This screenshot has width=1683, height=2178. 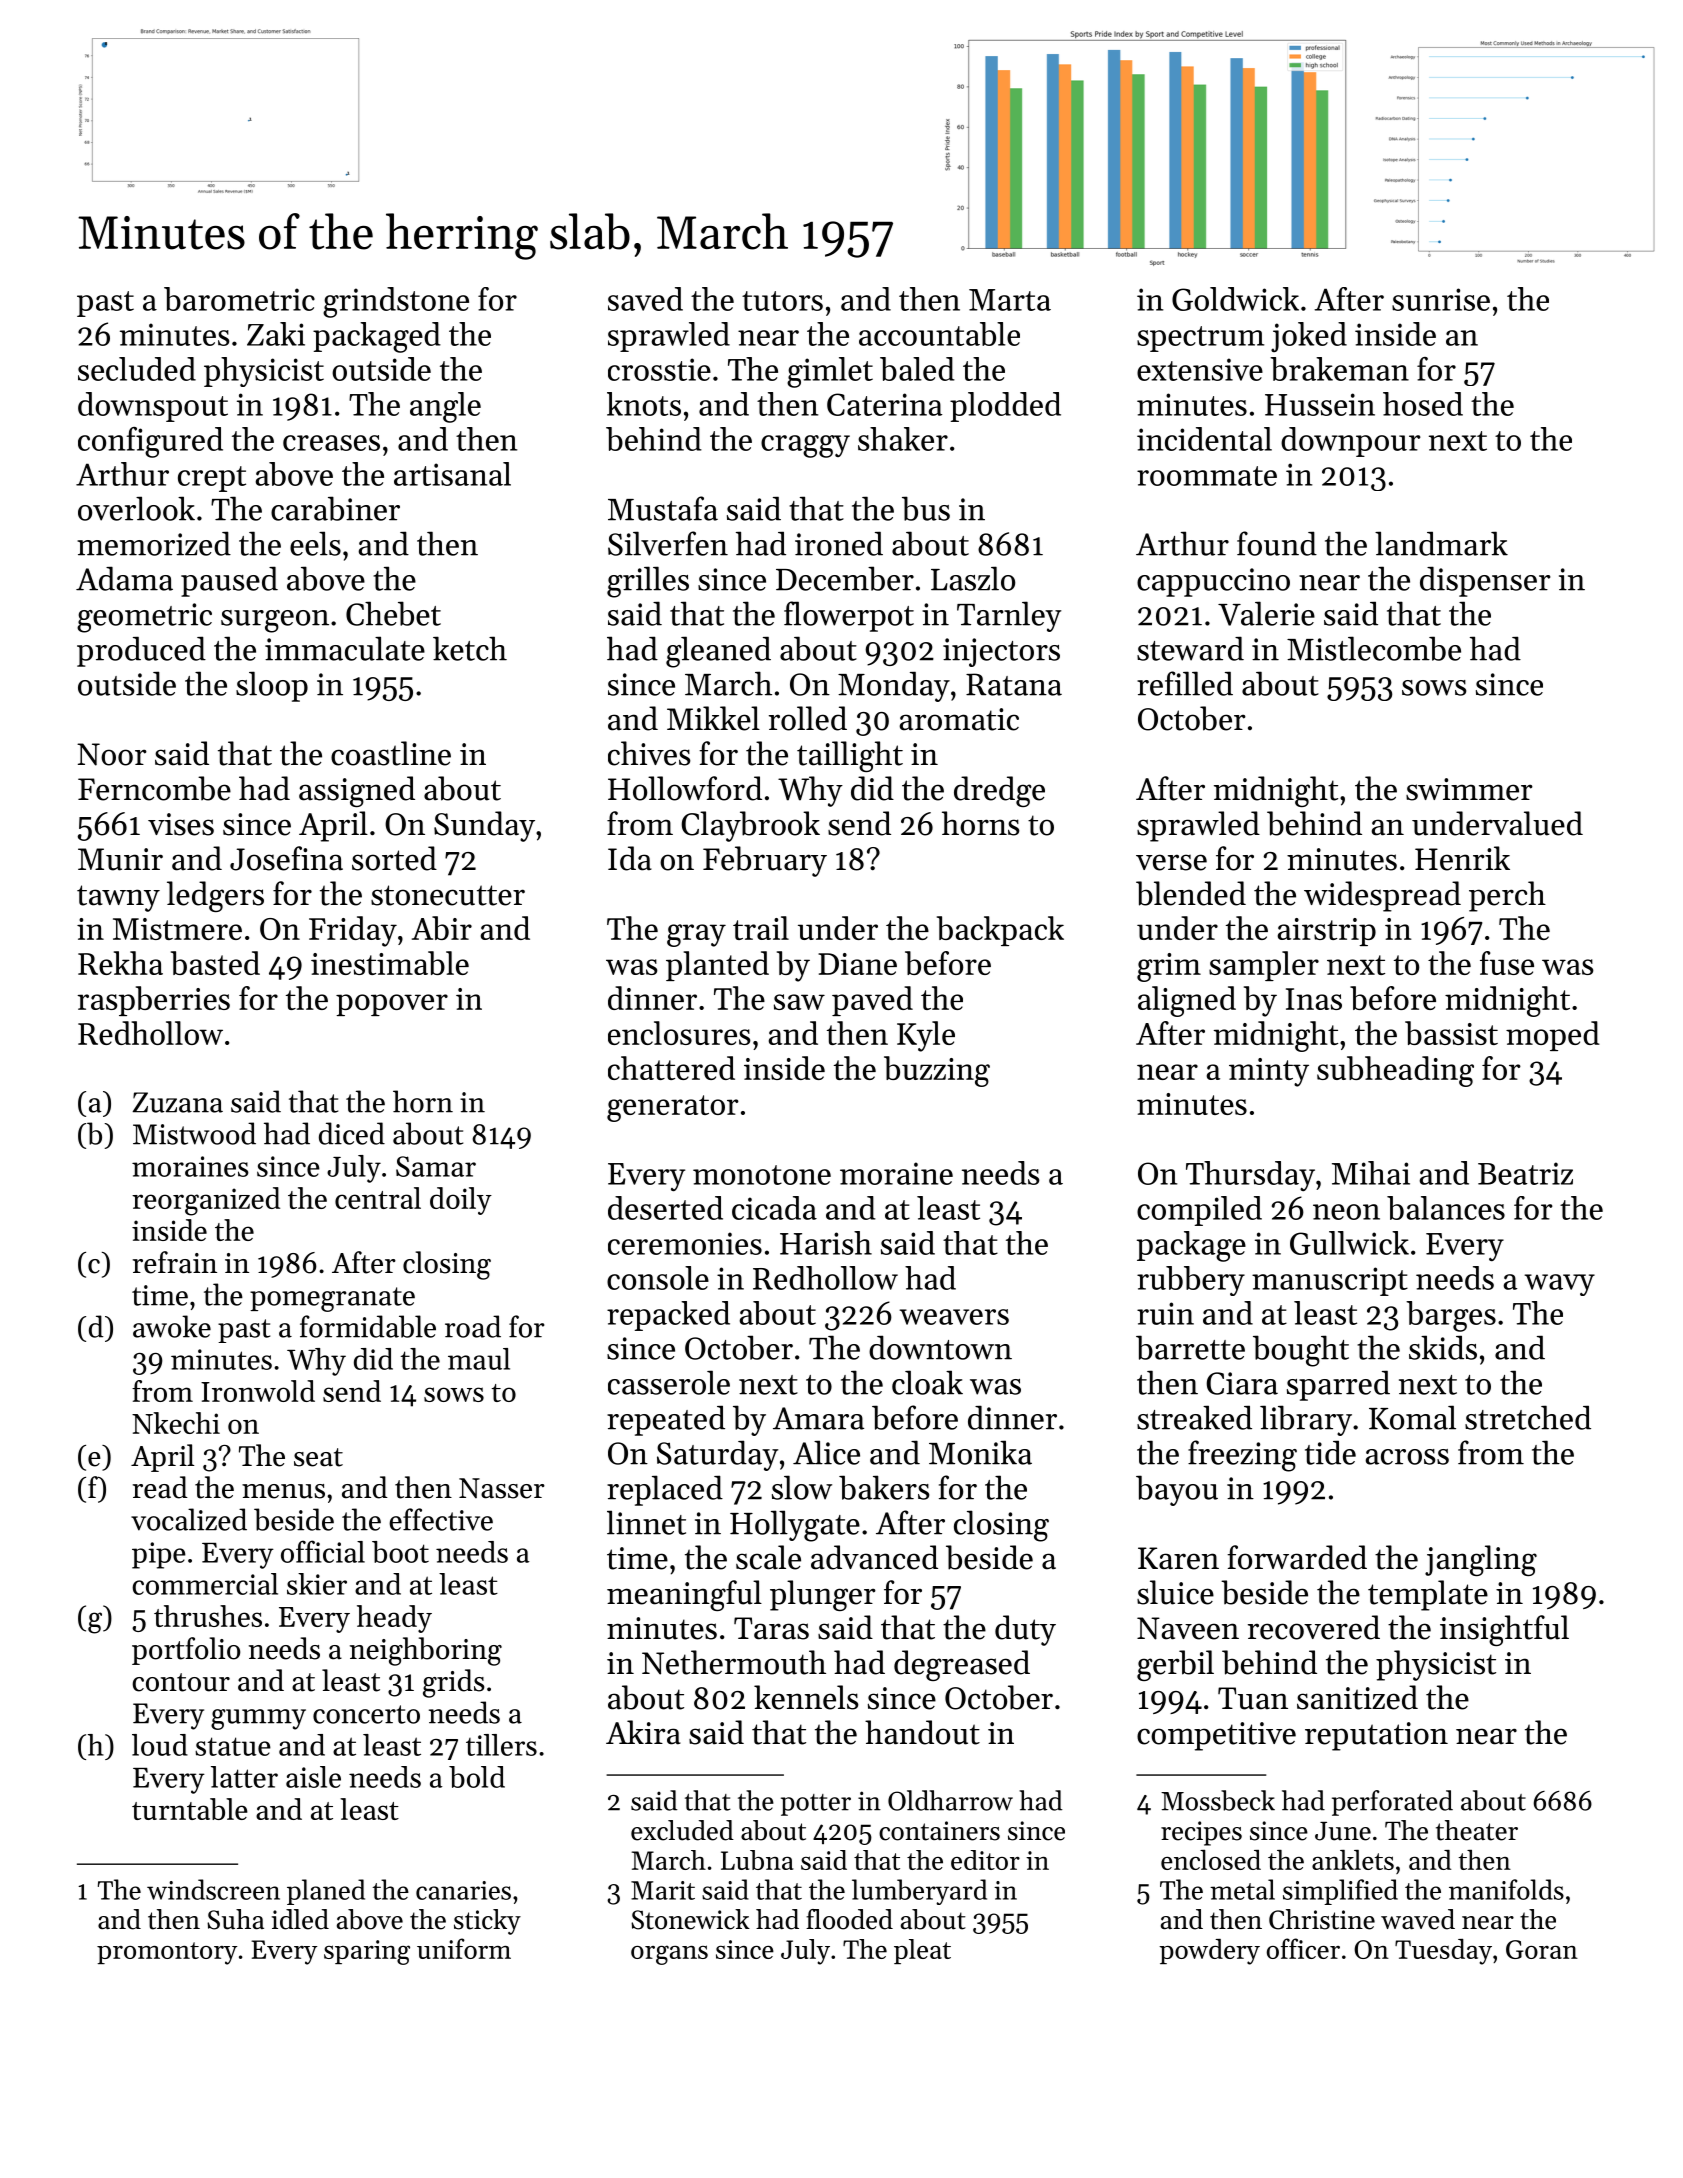 What do you see at coordinates (1528, 1417) in the screenshot?
I see `stretched` at bounding box center [1528, 1417].
